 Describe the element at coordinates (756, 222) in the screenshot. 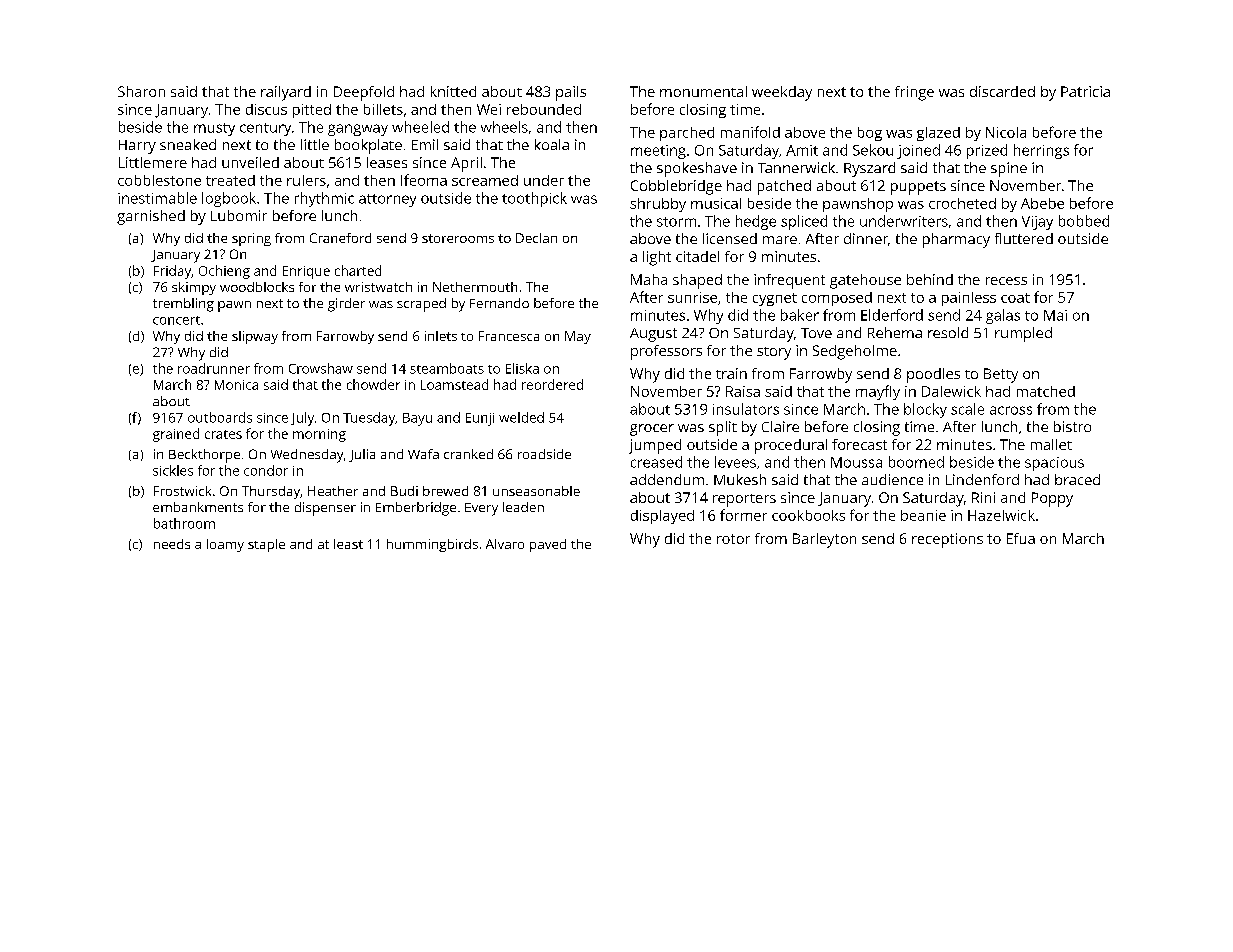

I see `hedge` at that location.
